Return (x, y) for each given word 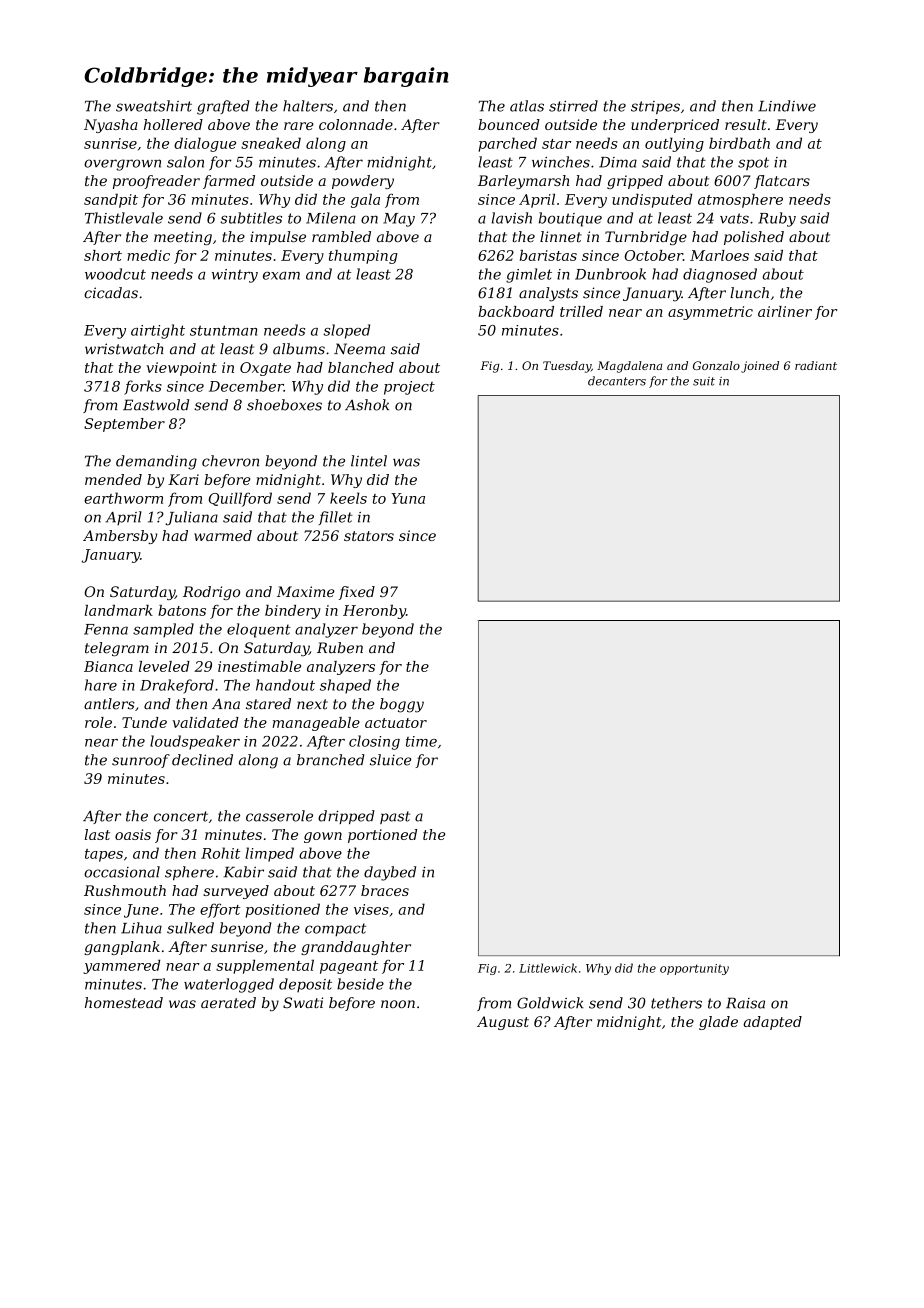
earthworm (123, 498)
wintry (235, 276)
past (395, 817)
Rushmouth (125, 890)
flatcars (782, 182)
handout (285, 685)
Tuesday (567, 367)
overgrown (122, 165)
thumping (363, 257)
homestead (124, 1002)
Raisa (745, 1003)
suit (704, 381)
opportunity (694, 969)
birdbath (739, 143)
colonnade (356, 124)
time (421, 741)
